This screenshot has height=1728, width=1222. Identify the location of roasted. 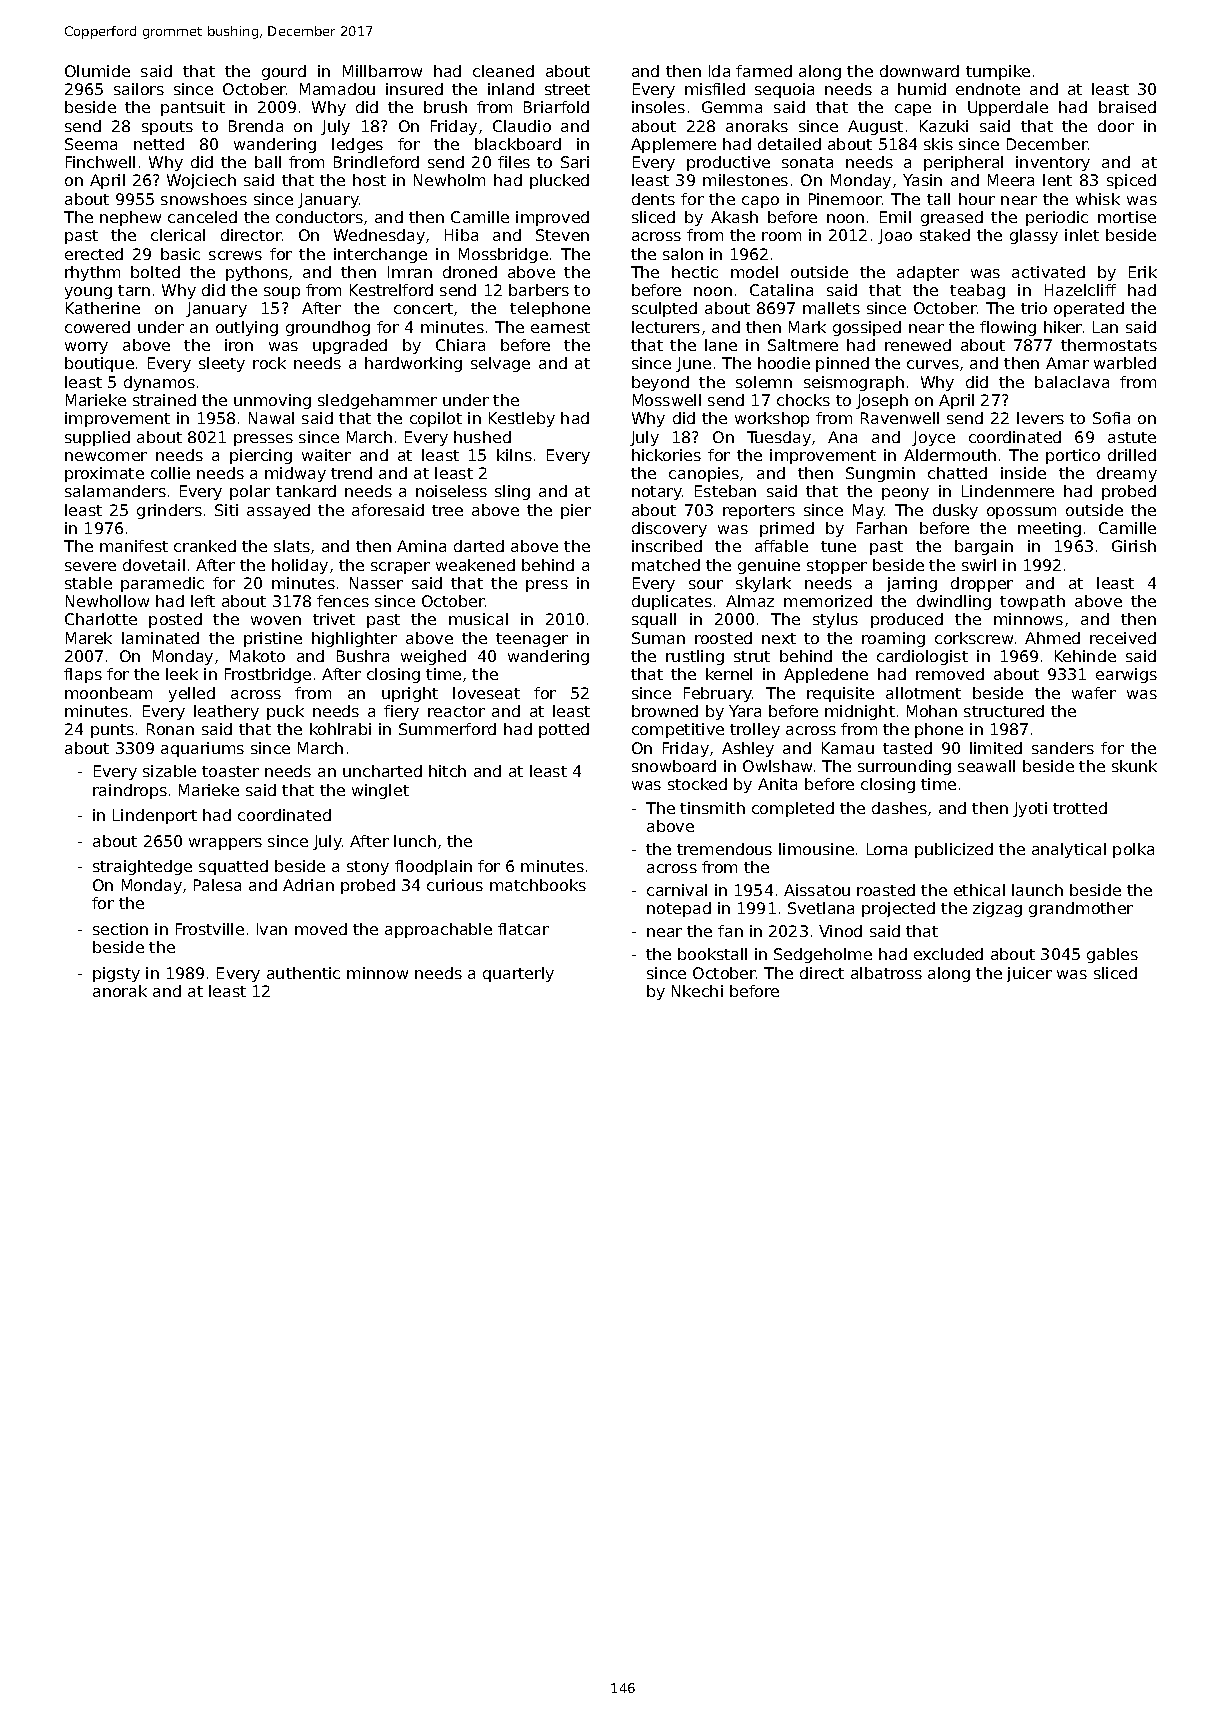
(886, 890).
